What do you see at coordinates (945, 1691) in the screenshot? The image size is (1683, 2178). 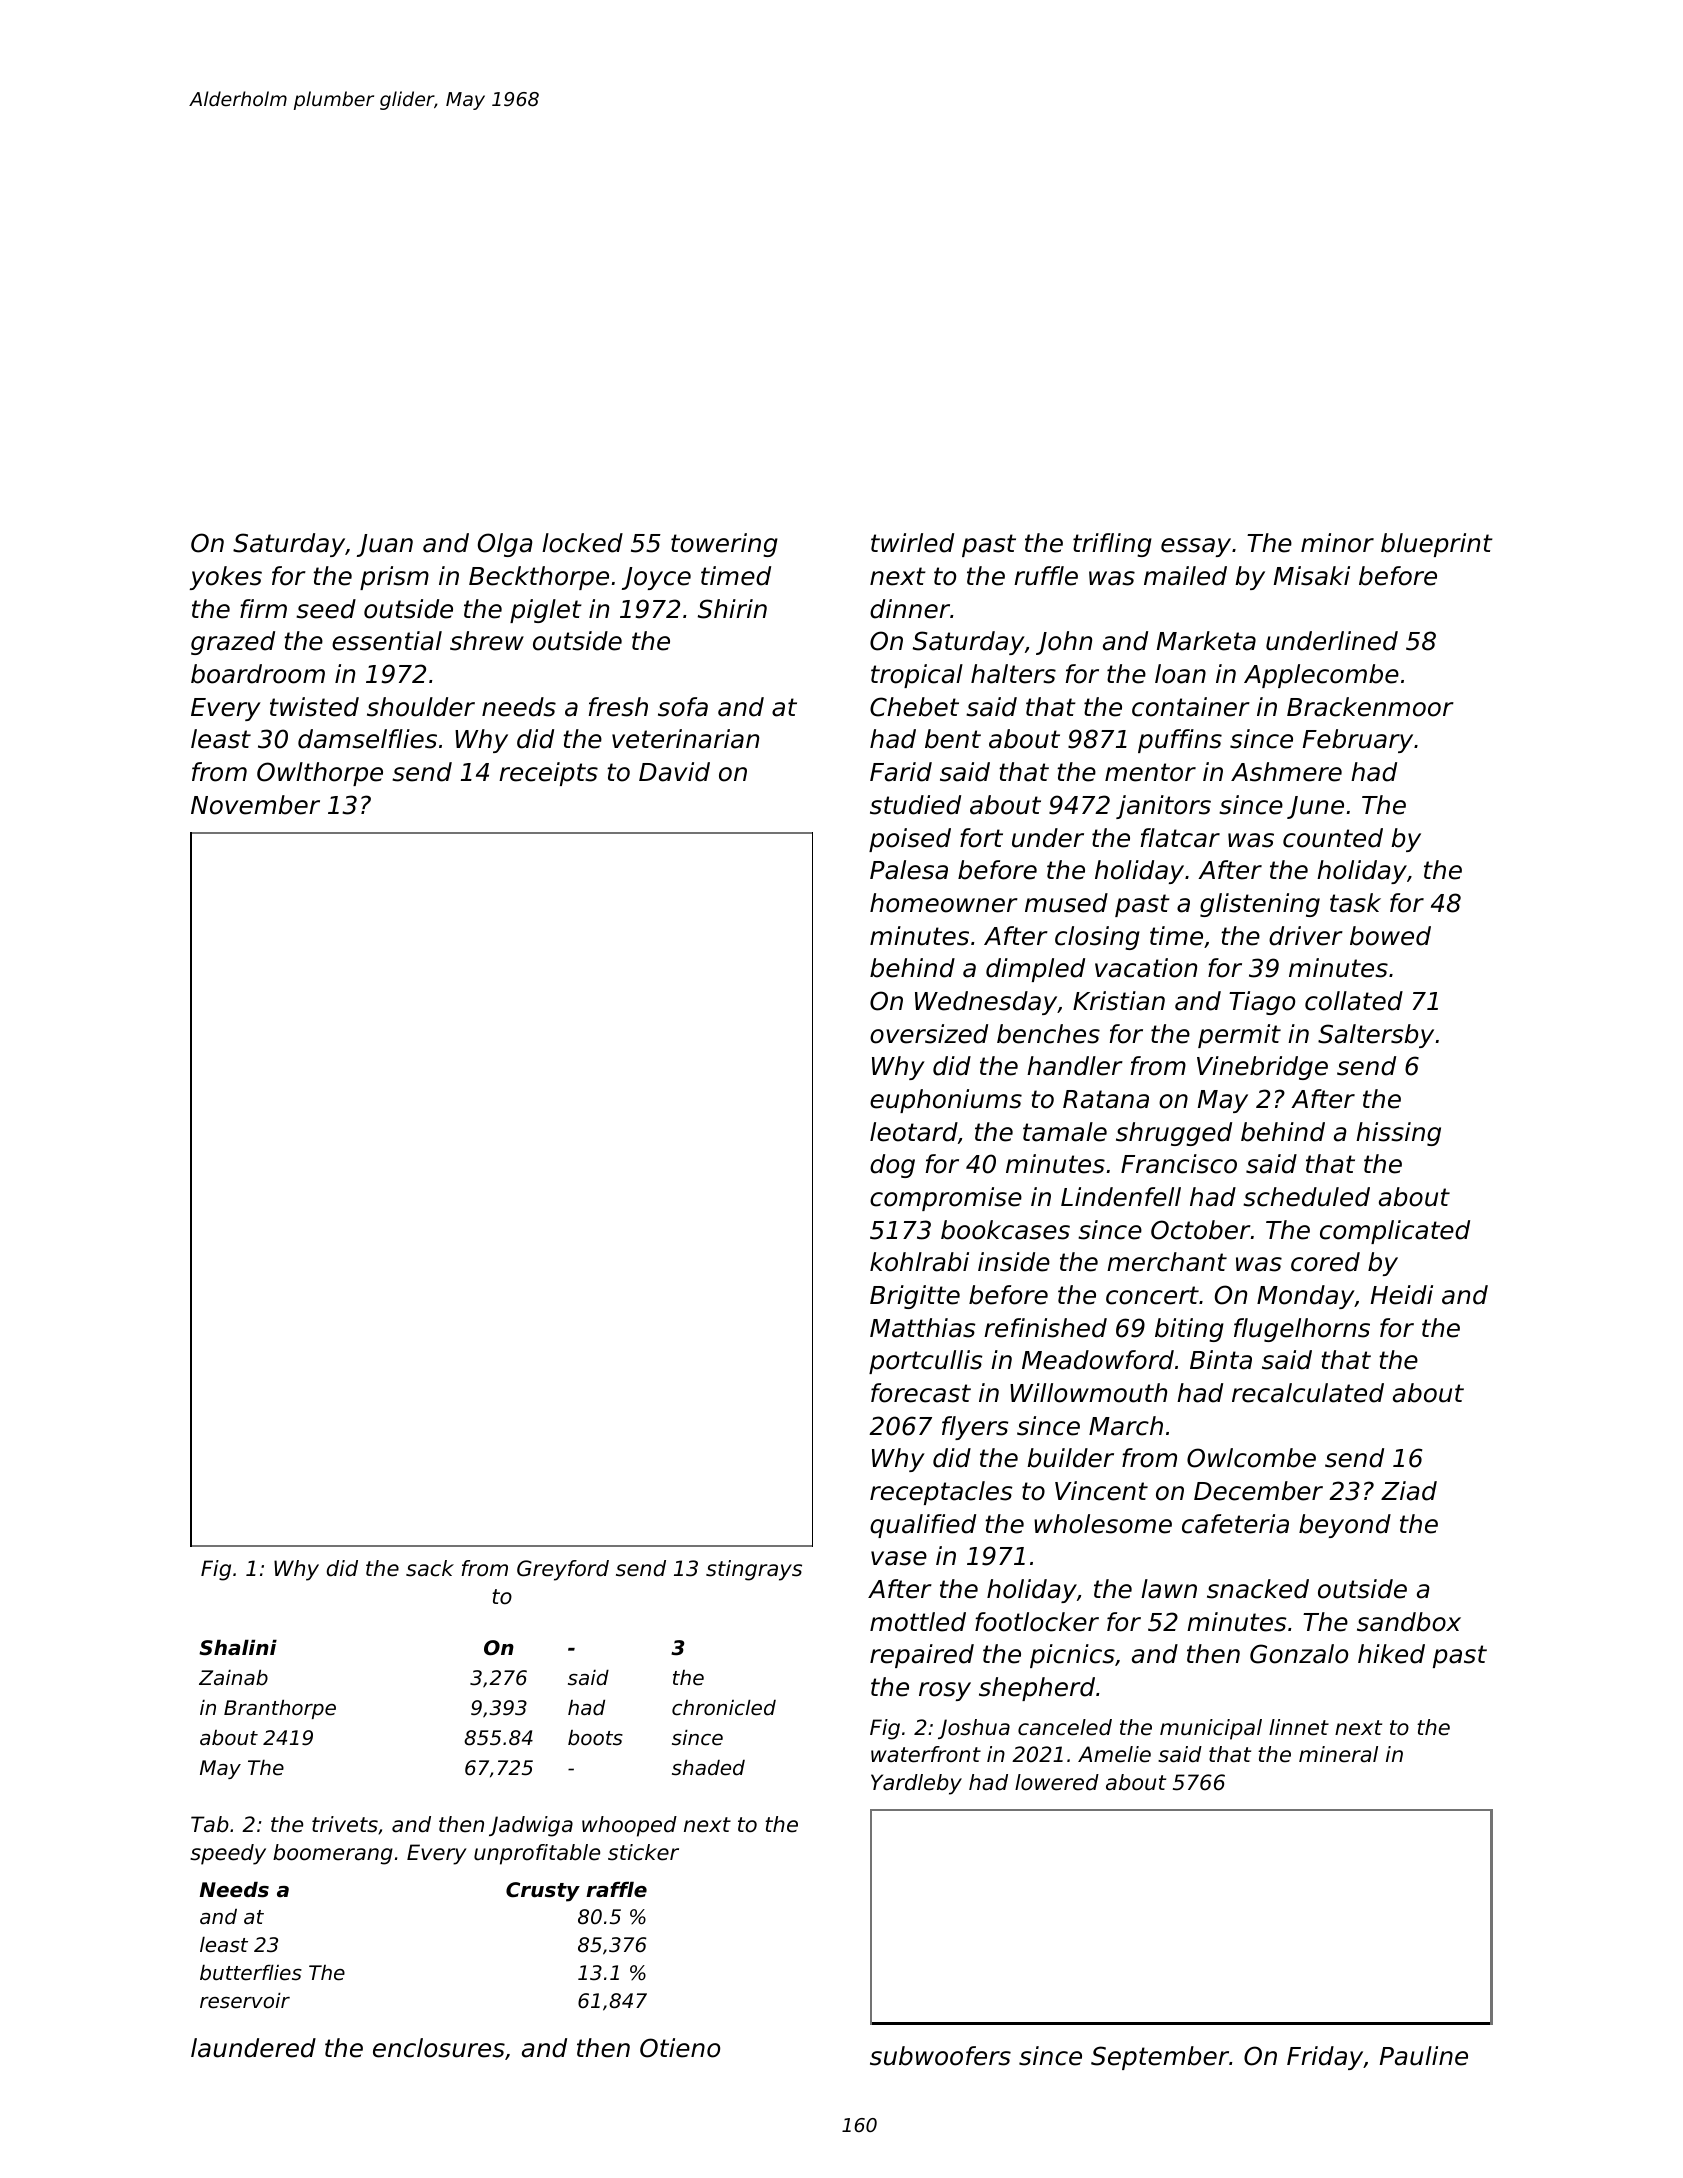 I see `rosy` at bounding box center [945, 1691].
